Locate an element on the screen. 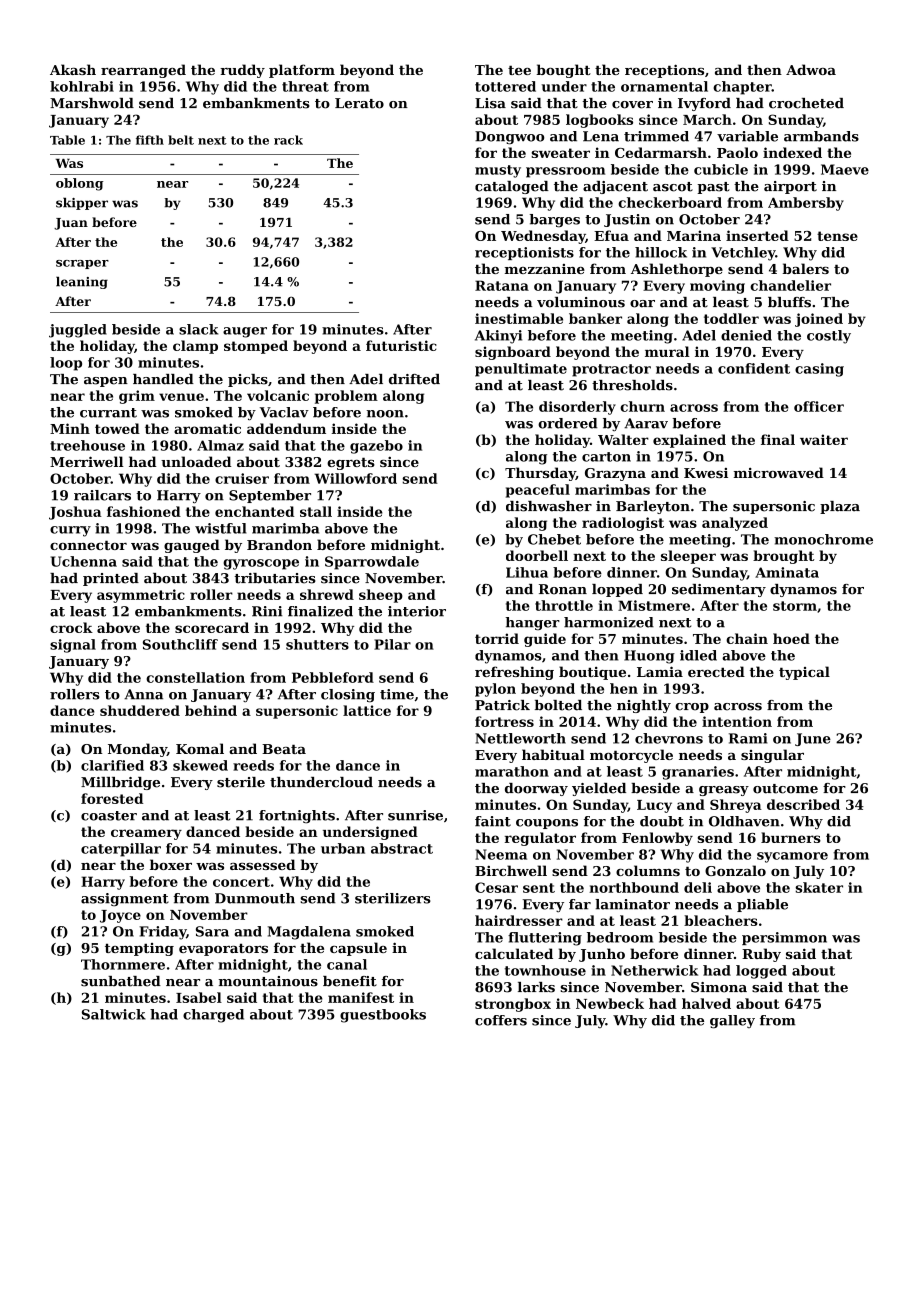 The height and width of the screenshot is (1308, 924). Wednesday is located at coordinates (543, 237).
